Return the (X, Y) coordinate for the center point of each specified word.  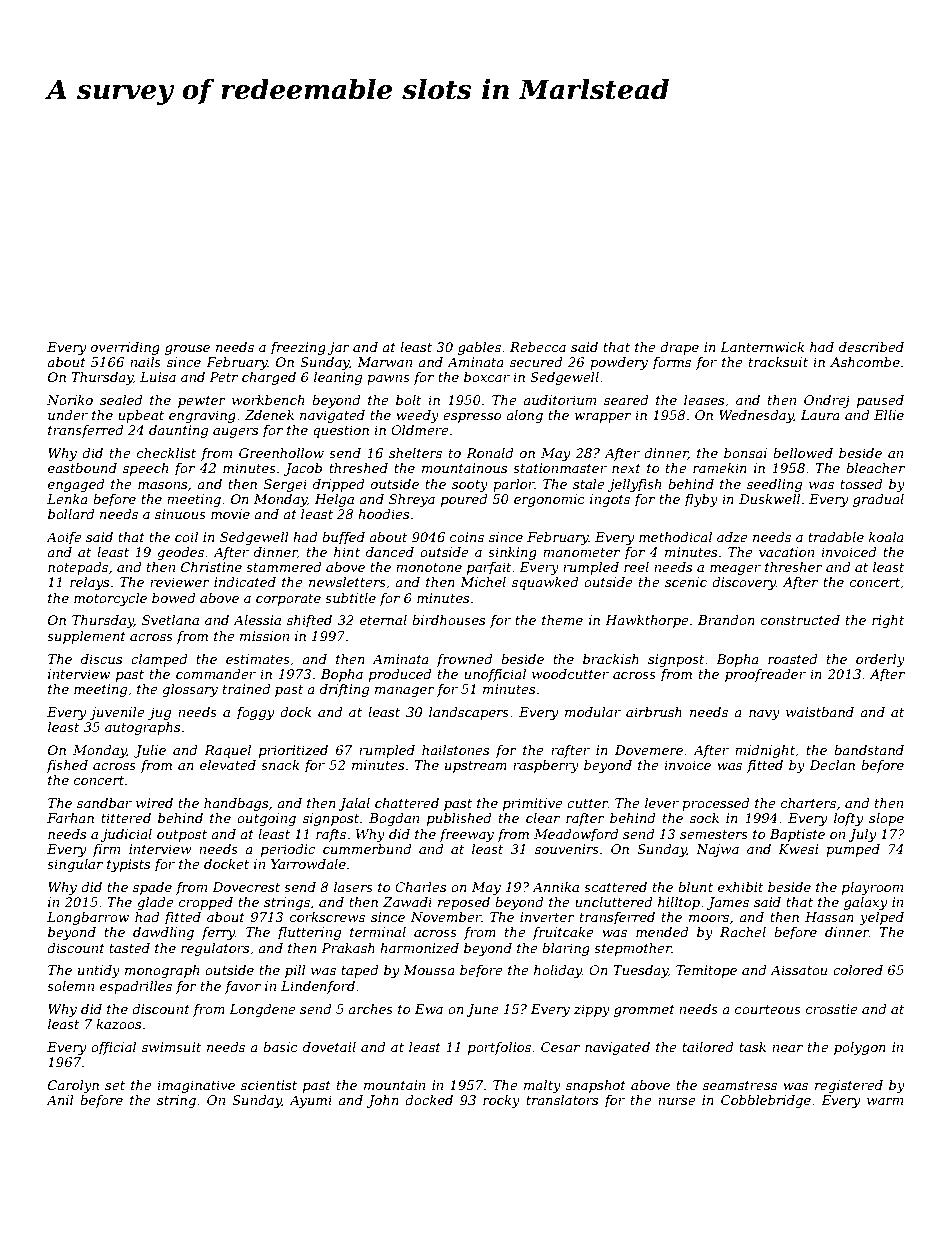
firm (106, 850)
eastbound (82, 468)
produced (400, 675)
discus (101, 659)
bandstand (869, 750)
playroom (872, 888)
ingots (610, 500)
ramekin (720, 468)
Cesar (560, 1047)
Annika (555, 887)
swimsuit (171, 1047)
